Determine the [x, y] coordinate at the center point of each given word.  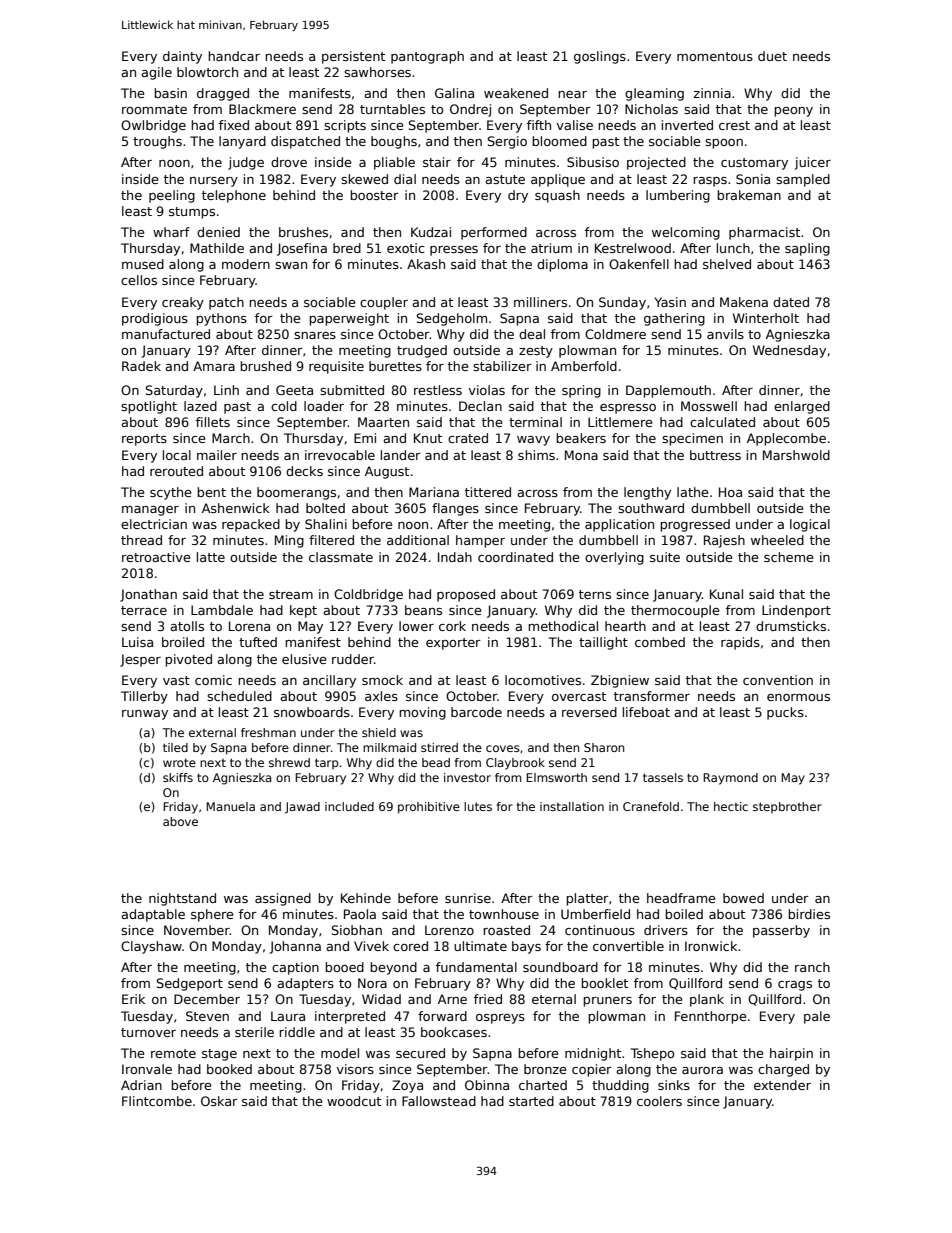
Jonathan [148, 595]
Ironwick [711, 946]
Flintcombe [157, 1101]
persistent [353, 57]
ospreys [500, 1019]
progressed [695, 525]
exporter [453, 644]
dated [791, 302]
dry [518, 196]
